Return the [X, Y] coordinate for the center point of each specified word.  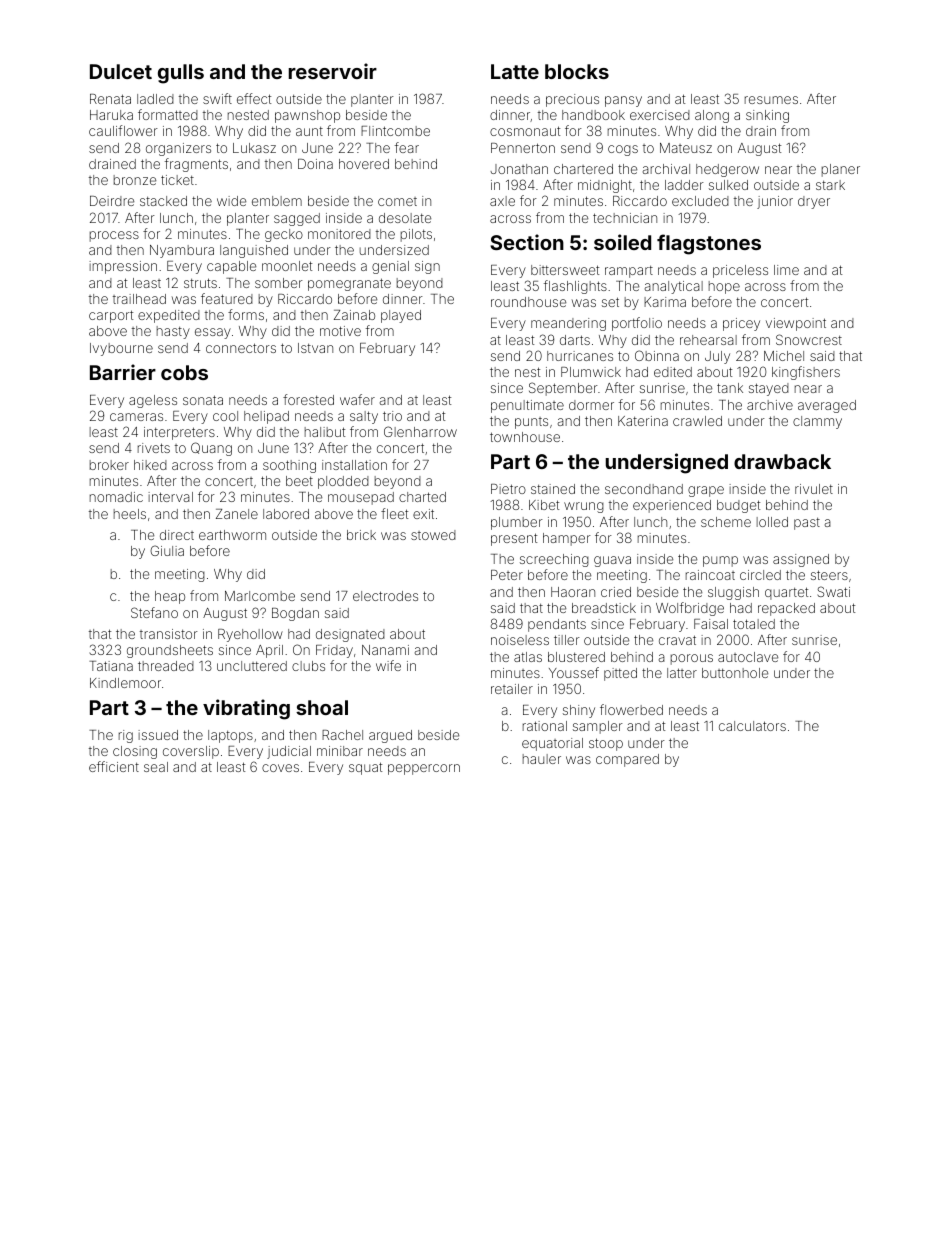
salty [364, 417]
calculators [752, 726]
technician [625, 218]
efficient [114, 766]
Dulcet [121, 71]
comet [397, 201]
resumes [771, 100]
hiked [150, 465]
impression [123, 267]
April [269, 651]
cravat [677, 640]
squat [365, 768]
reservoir [333, 71]
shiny [579, 711]
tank [730, 388]
